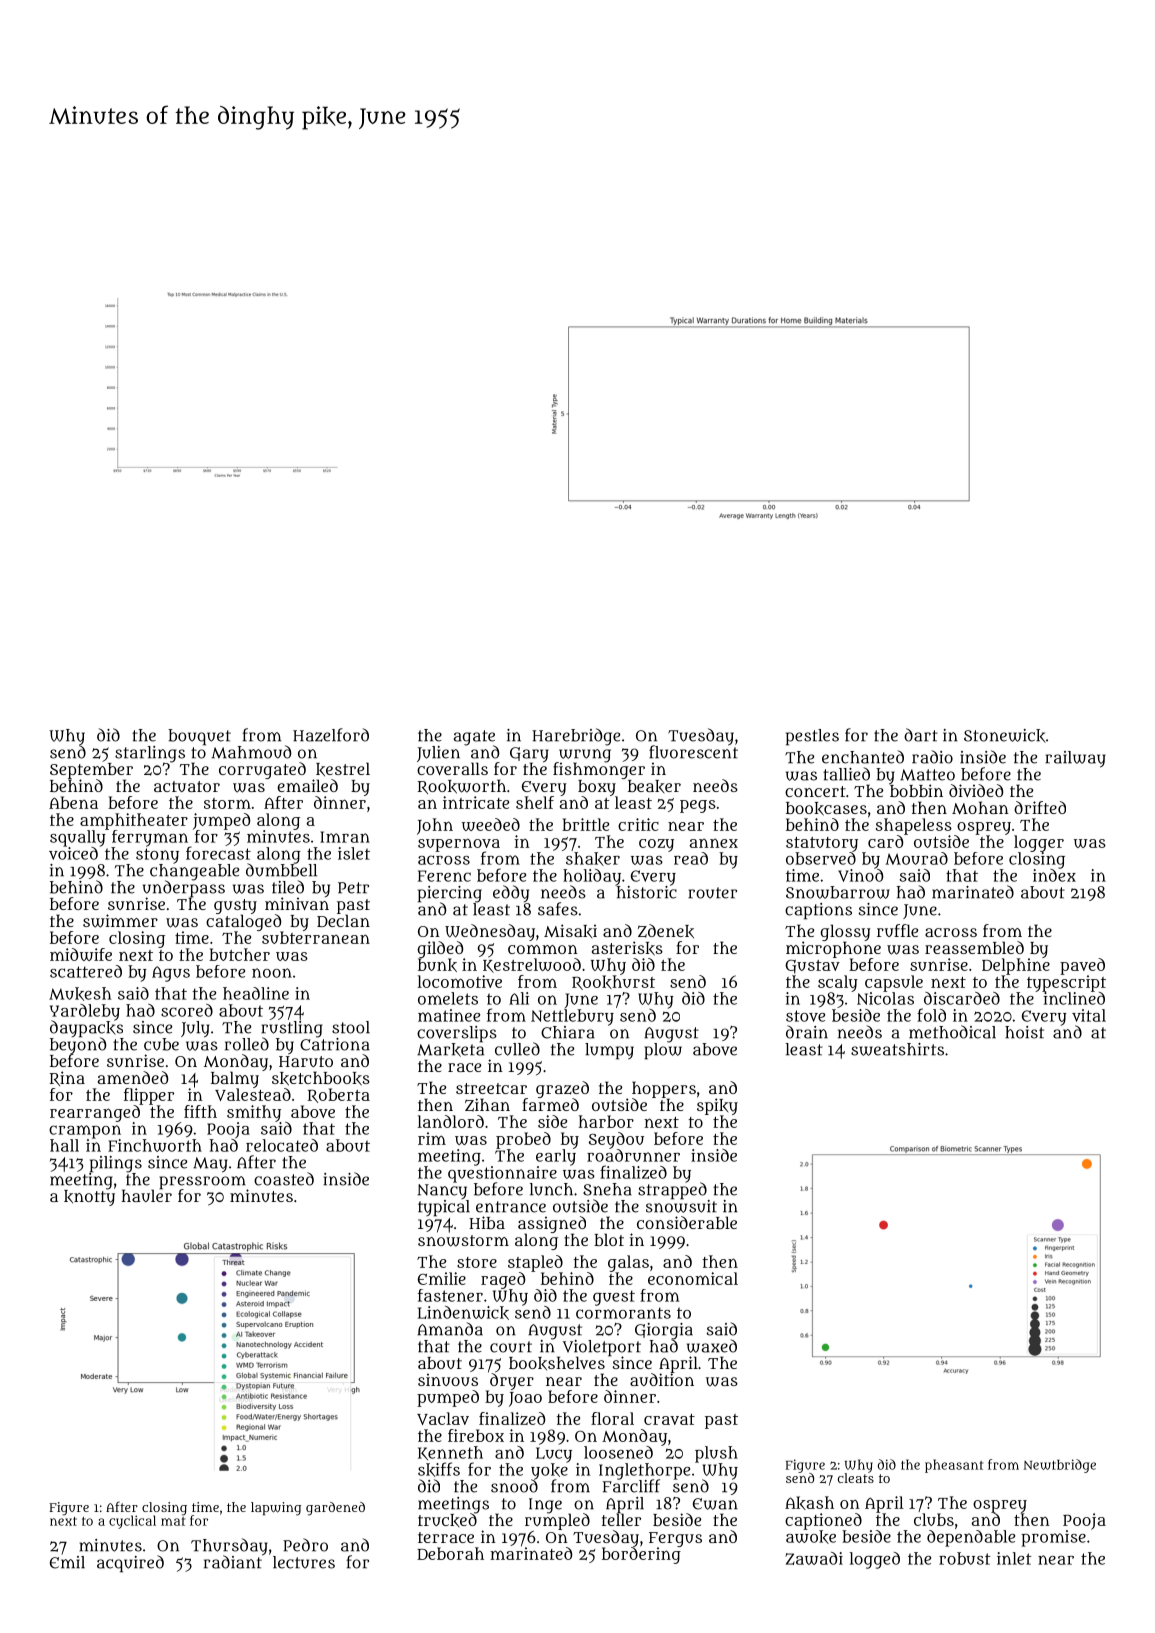 The image size is (1155, 1633). What do you see at coordinates (89, 1198) in the screenshot?
I see `knotty` at bounding box center [89, 1198].
